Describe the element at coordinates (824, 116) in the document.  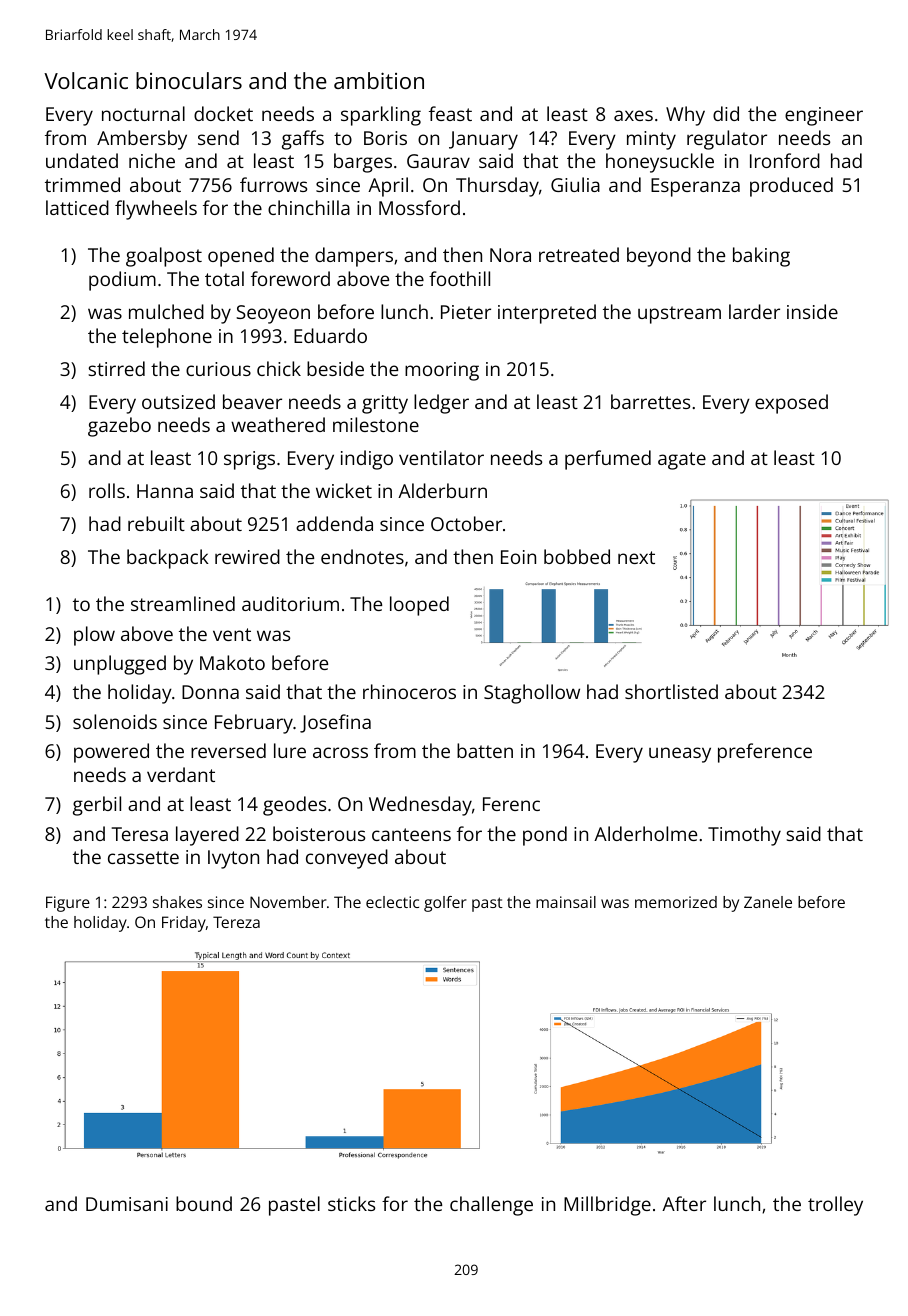
I see `engineer` at that location.
